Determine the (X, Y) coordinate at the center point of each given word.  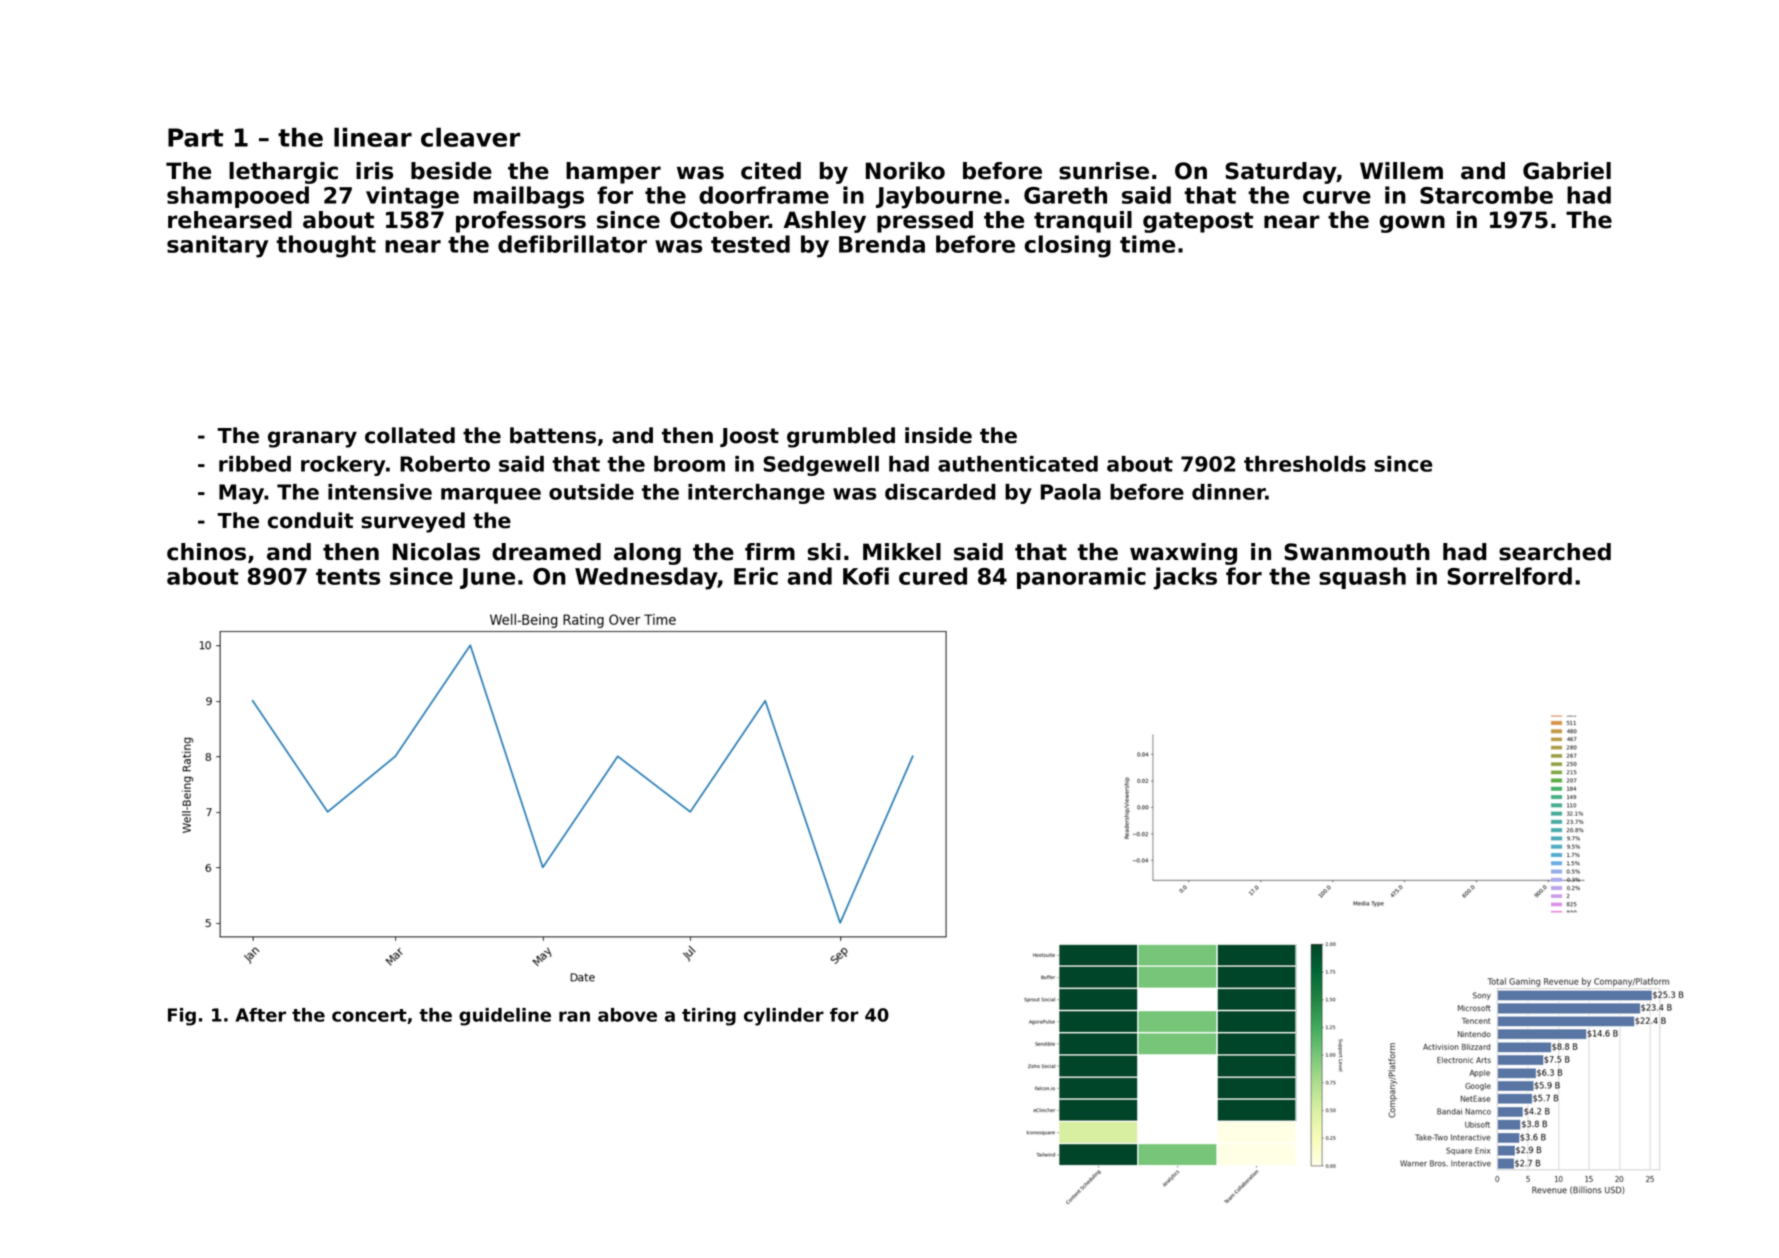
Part (195, 137)
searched (1555, 552)
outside (591, 492)
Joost (749, 437)
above (627, 1015)
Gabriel (1567, 171)
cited (771, 171)
